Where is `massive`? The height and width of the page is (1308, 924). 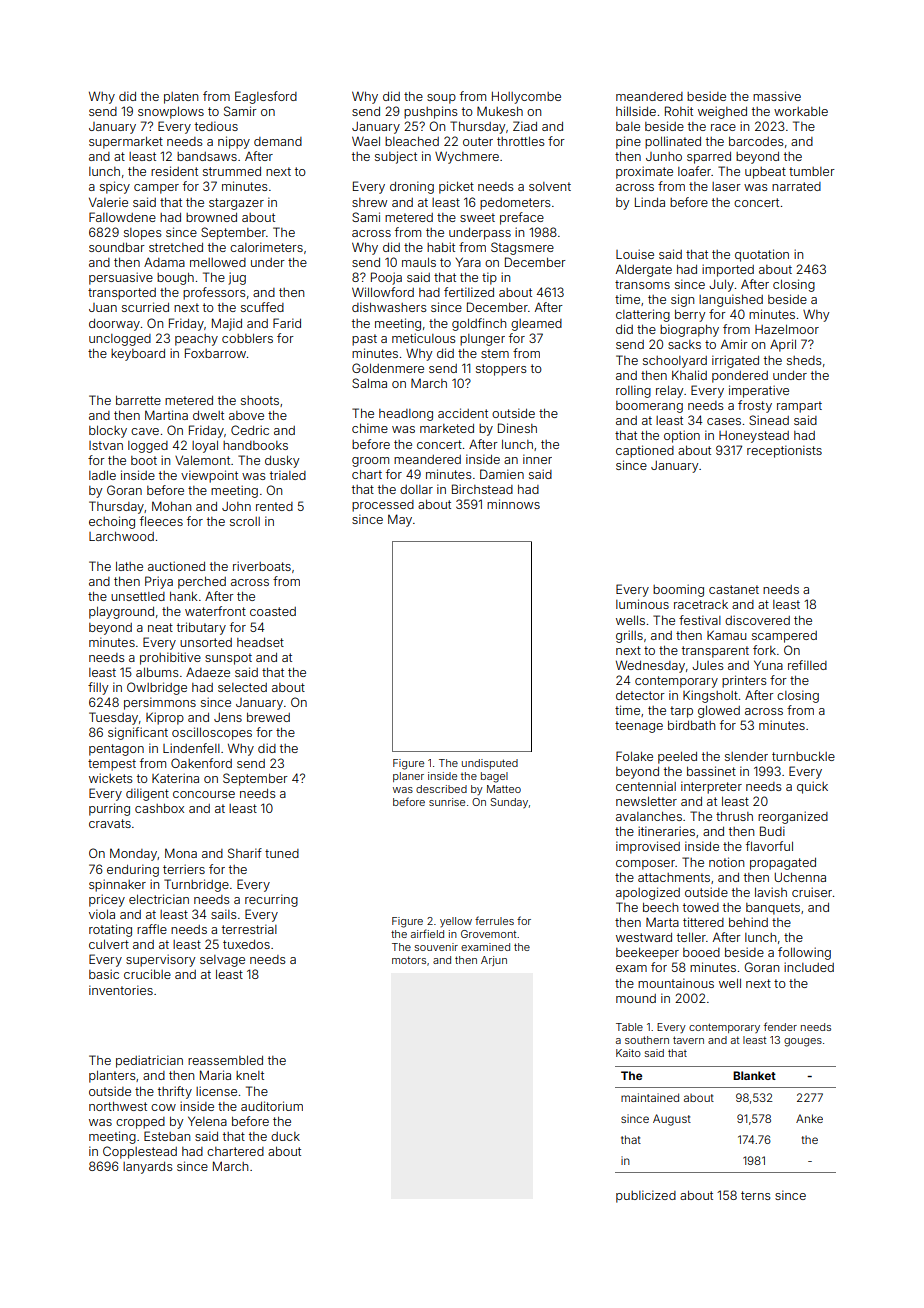 massive is located at coordinates (777, 96).
